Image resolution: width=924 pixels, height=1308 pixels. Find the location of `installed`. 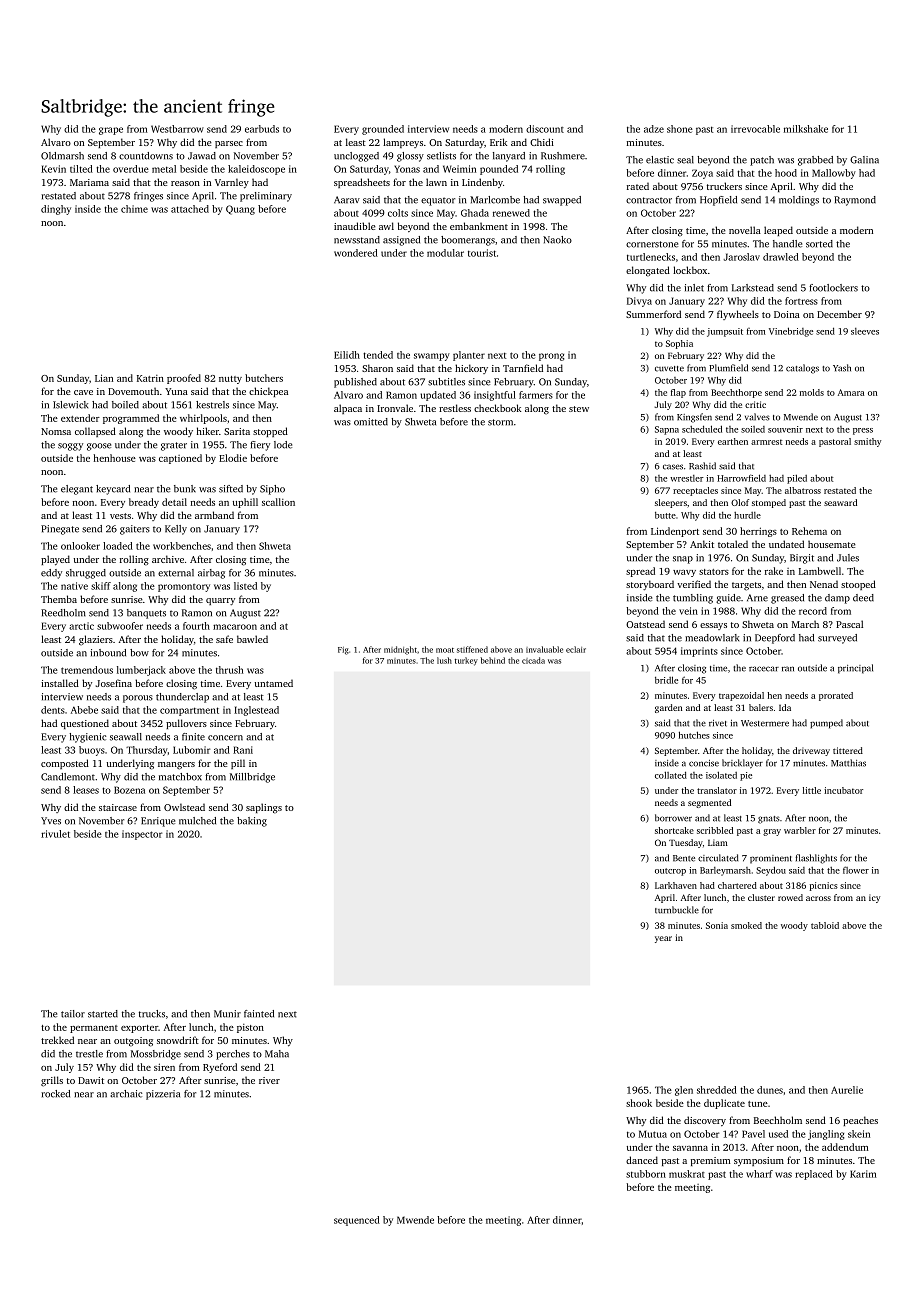

installed is located at coordinates (60, 683).
